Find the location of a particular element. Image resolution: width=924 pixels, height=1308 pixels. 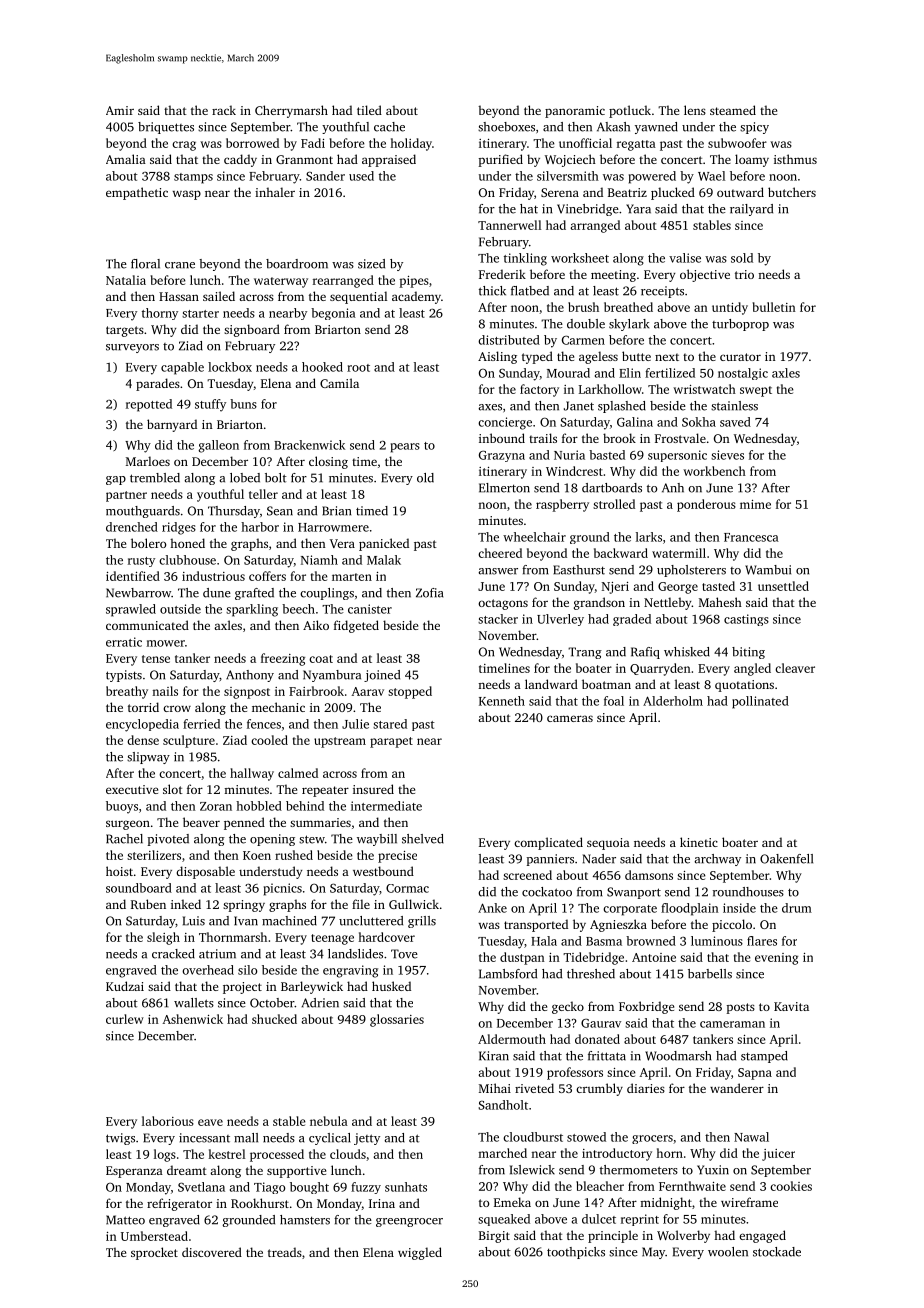

diaries is located at coordinates (646, 1088).
